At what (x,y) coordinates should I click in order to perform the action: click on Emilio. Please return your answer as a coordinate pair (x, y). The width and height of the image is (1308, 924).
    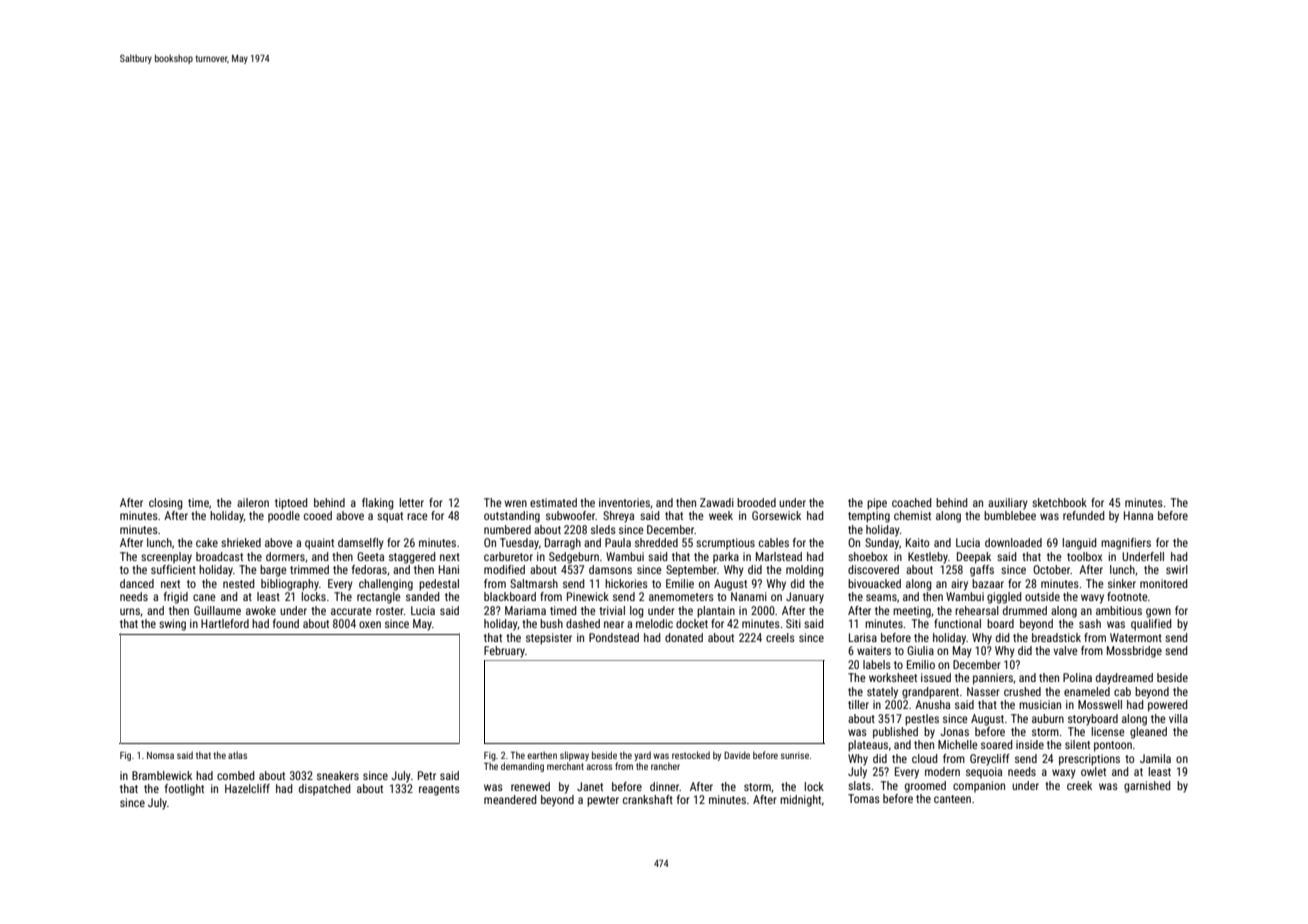
    Looking at the image, I should click on (921, 664).
